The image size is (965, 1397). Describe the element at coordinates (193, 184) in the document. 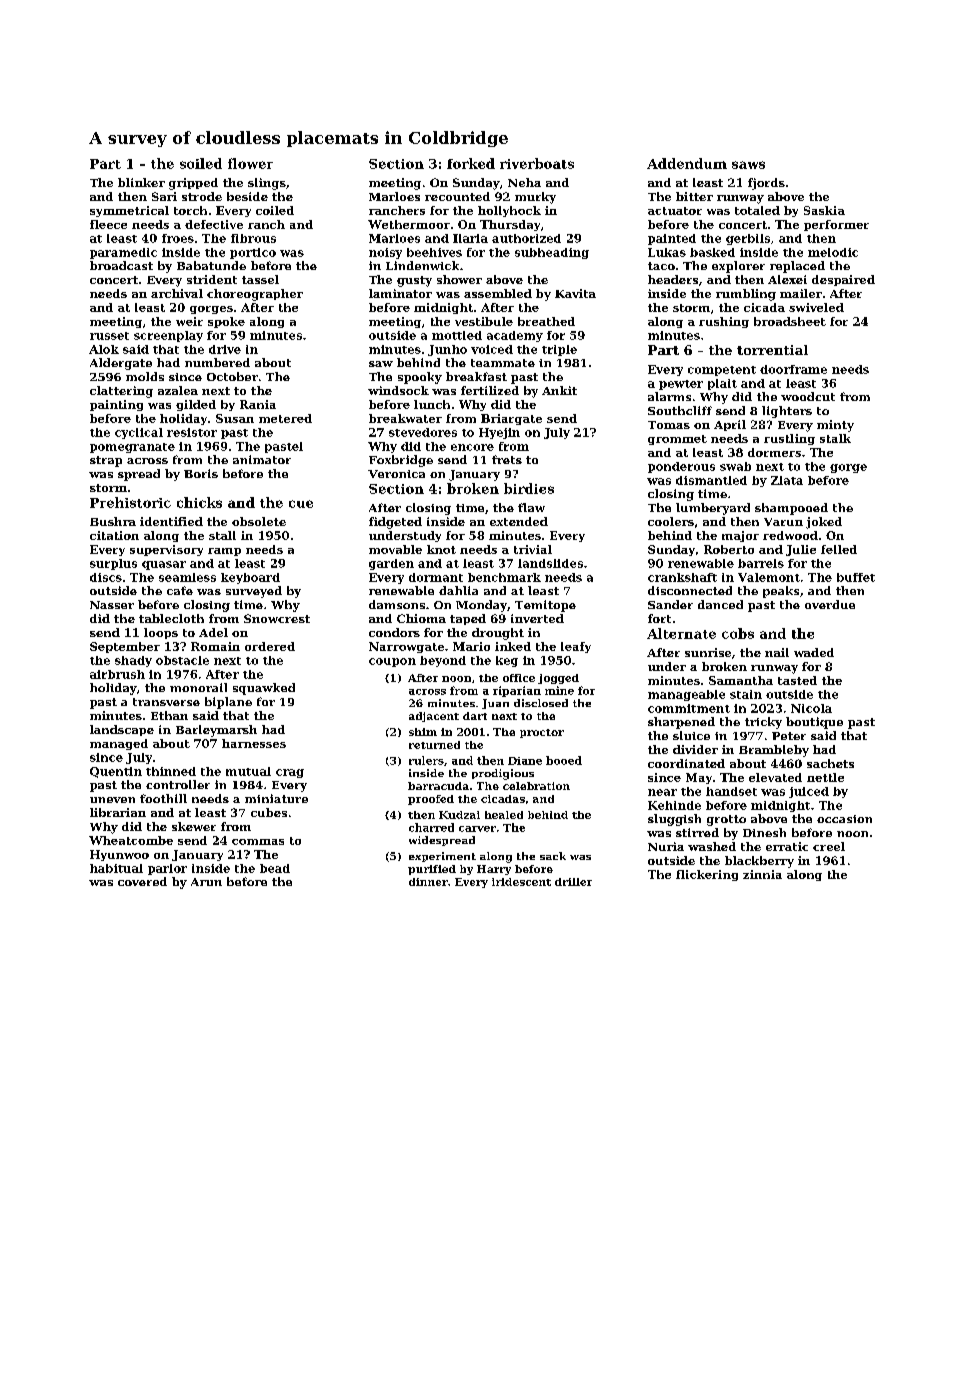

I see `gripped` at that location.
